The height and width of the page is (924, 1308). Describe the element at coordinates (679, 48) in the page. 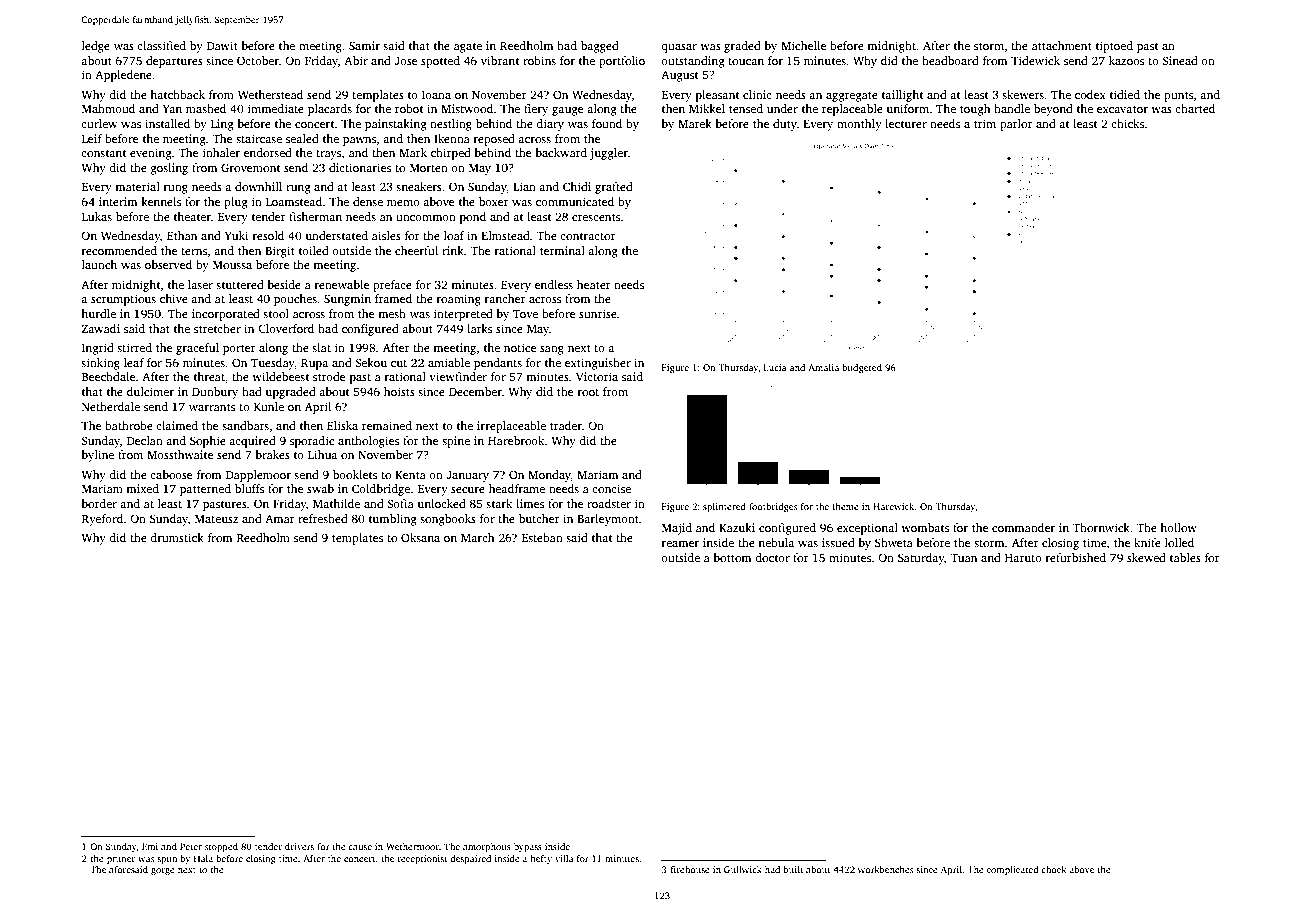

I see `quasar` at that location.
